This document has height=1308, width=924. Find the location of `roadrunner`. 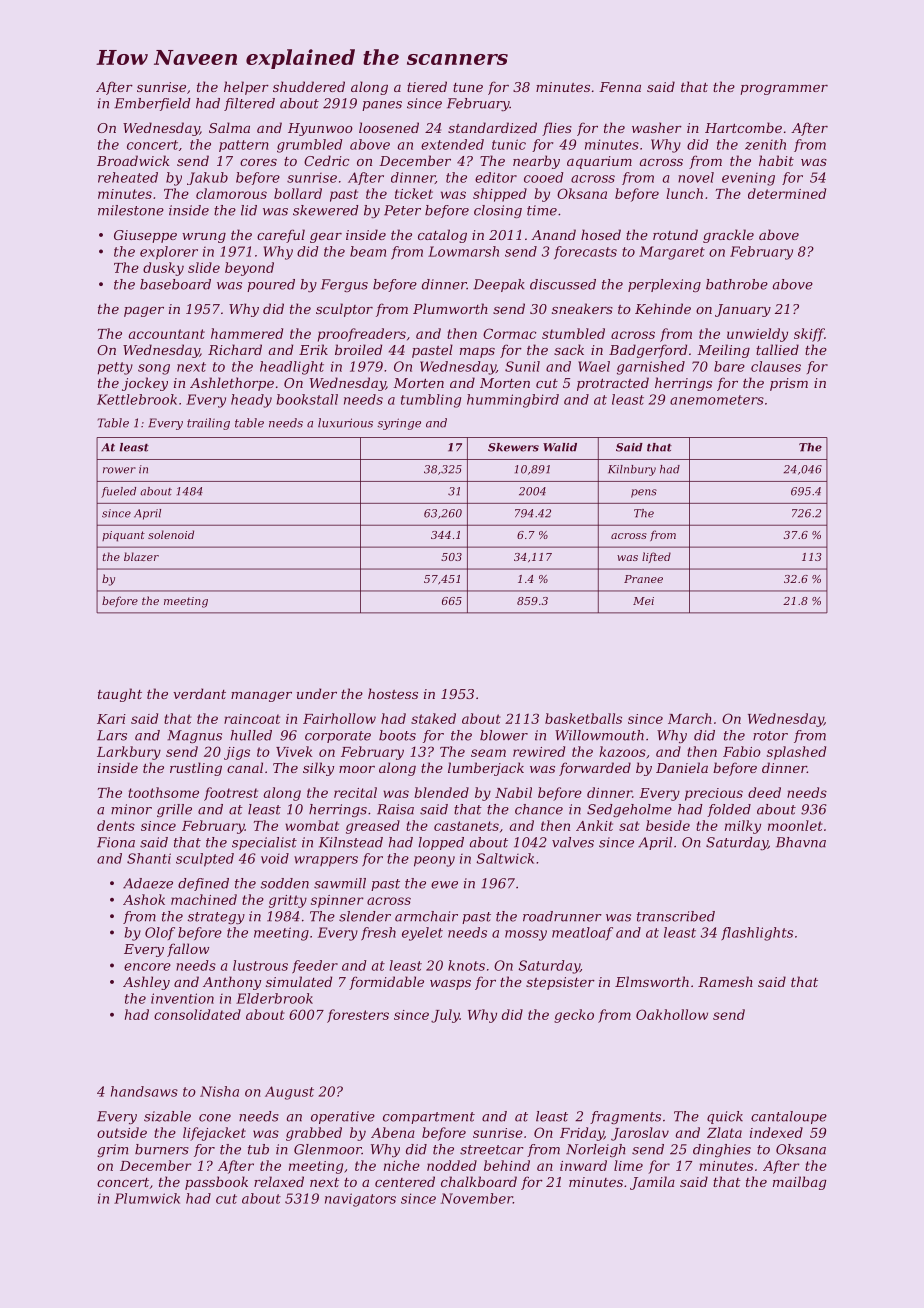

roadrunner is located at coordinates (562, 916).
